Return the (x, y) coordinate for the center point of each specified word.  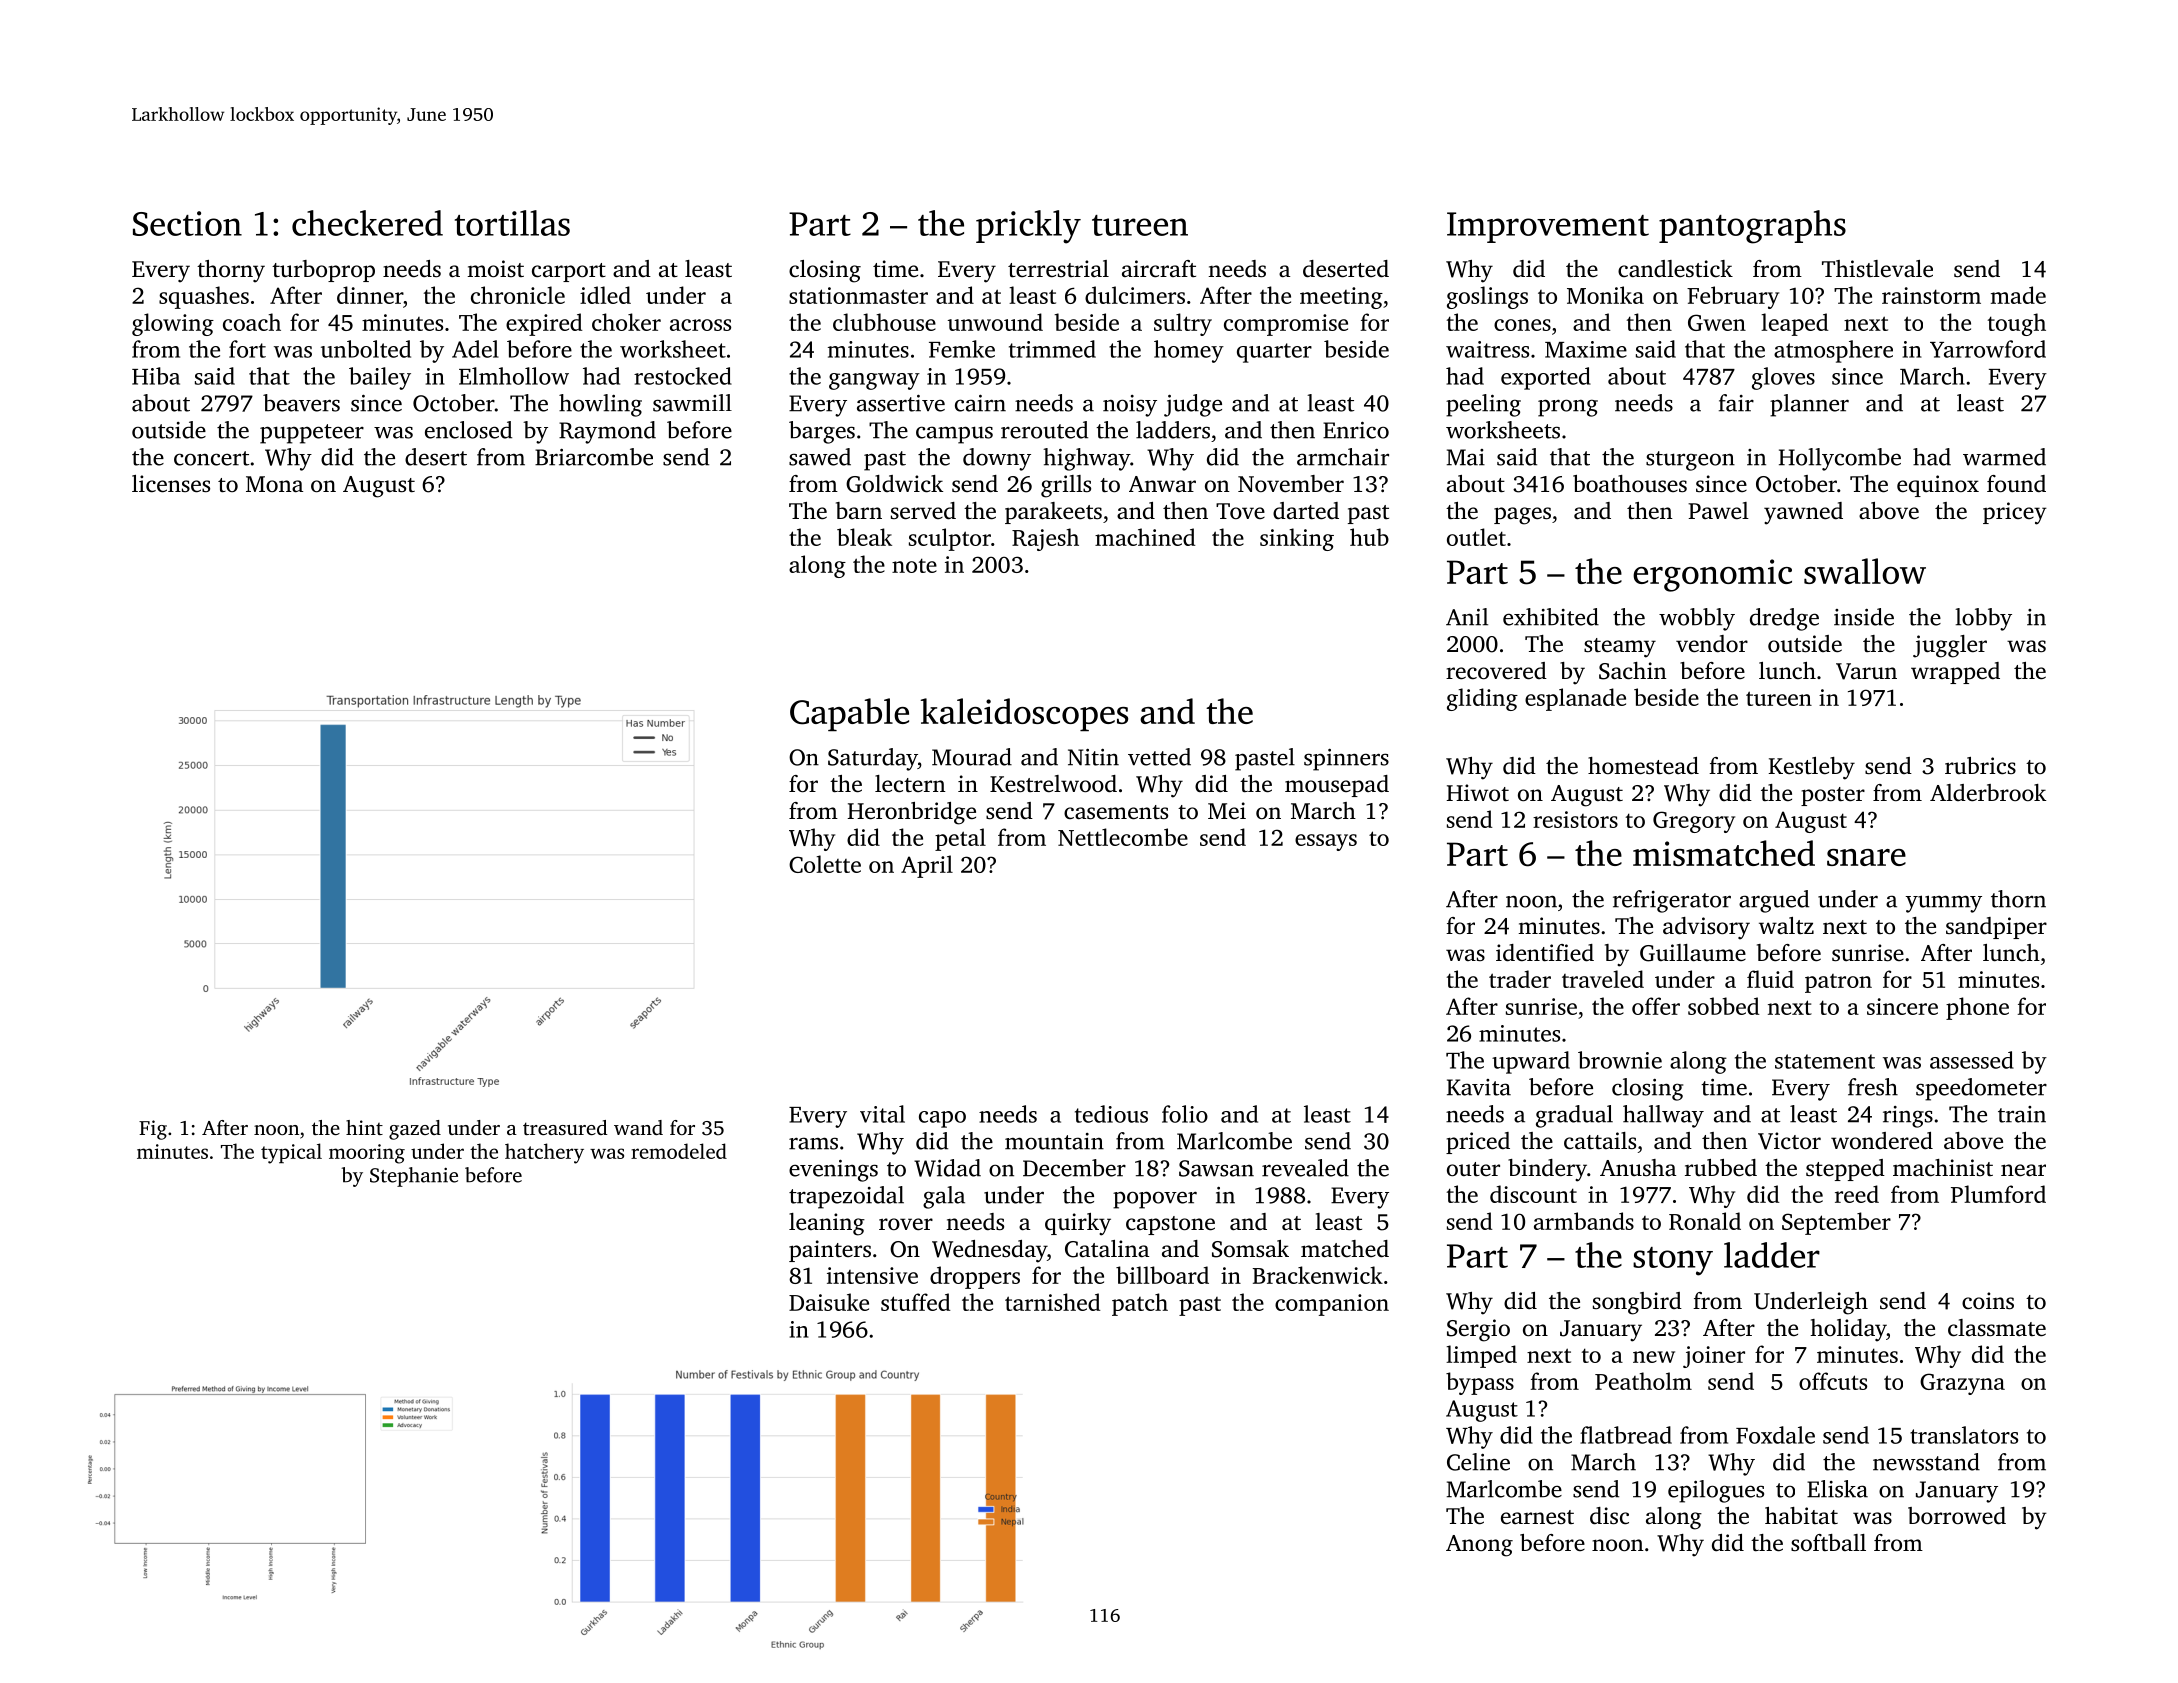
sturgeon (1690, 461)
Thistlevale (1877, 269)
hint (364, 1127)
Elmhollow (514, 376)
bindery (1547, 1170)
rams (813, 1143)
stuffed (915, 1302)
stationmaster (858, 295)
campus (954, 435)
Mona (274, 484)
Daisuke (829, 1302)
